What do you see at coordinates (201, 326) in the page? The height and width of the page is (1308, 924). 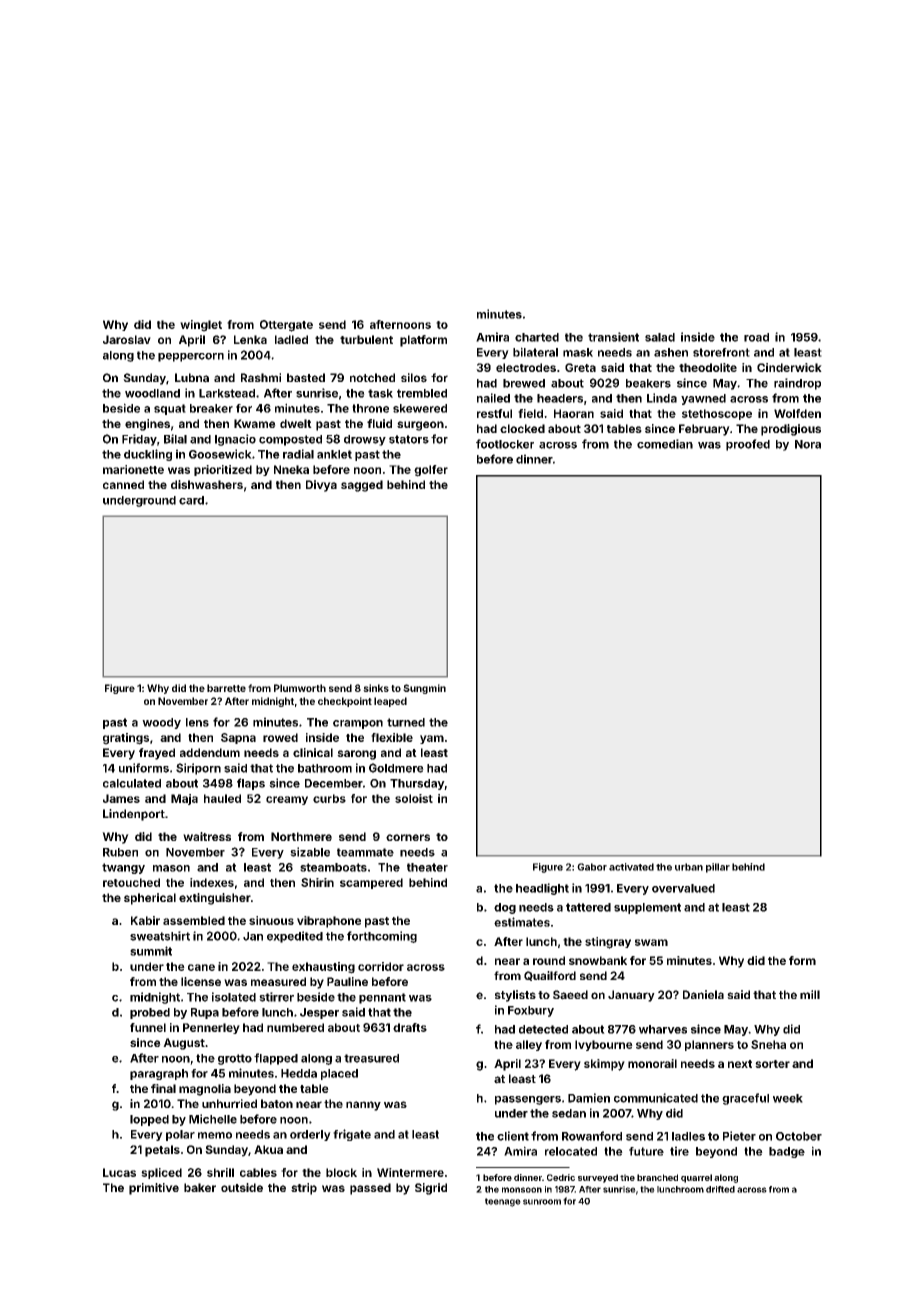 I see `winglet` at bounding box center [201, 326].
